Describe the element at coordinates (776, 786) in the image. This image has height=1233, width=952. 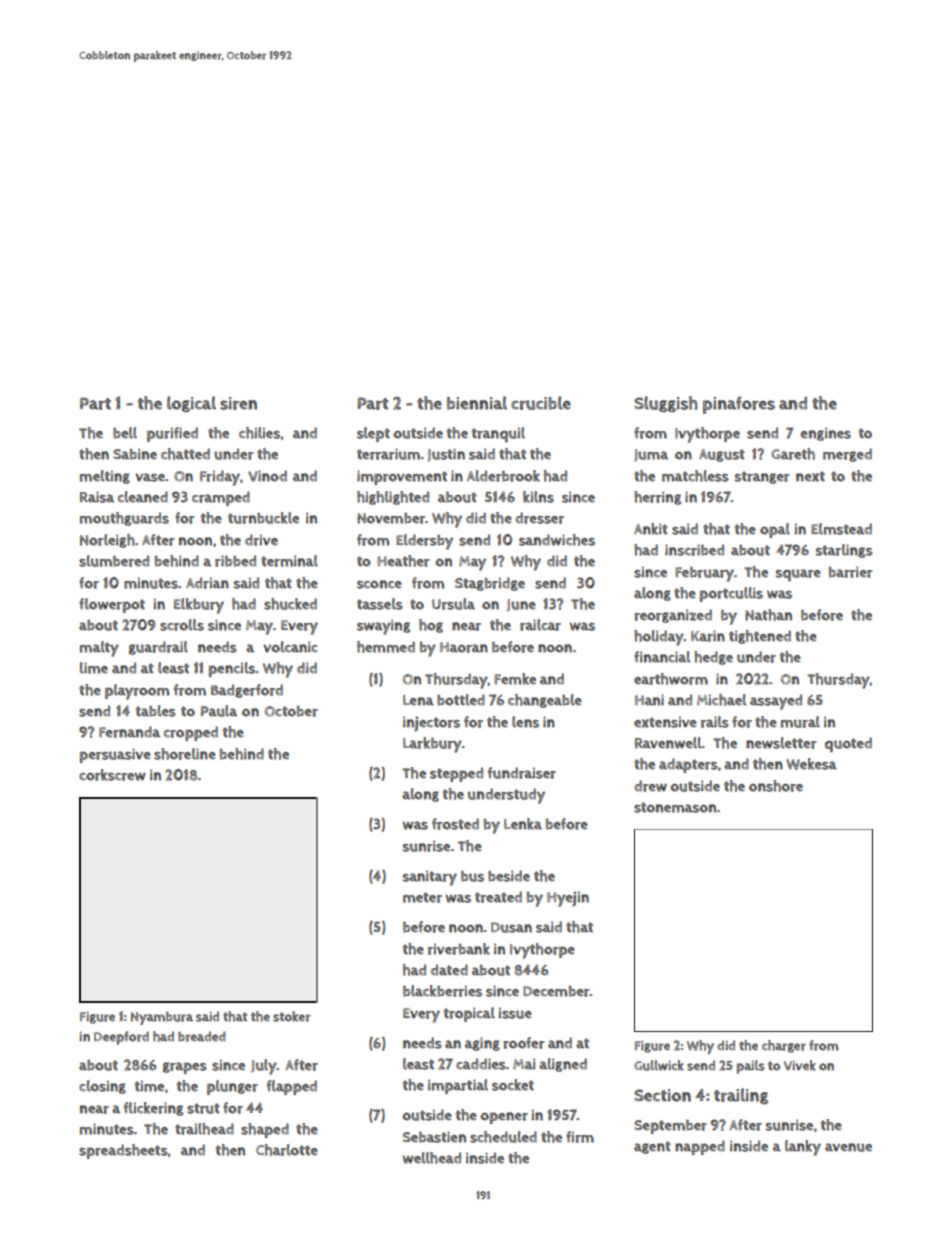
I see `onshore` at that location.
